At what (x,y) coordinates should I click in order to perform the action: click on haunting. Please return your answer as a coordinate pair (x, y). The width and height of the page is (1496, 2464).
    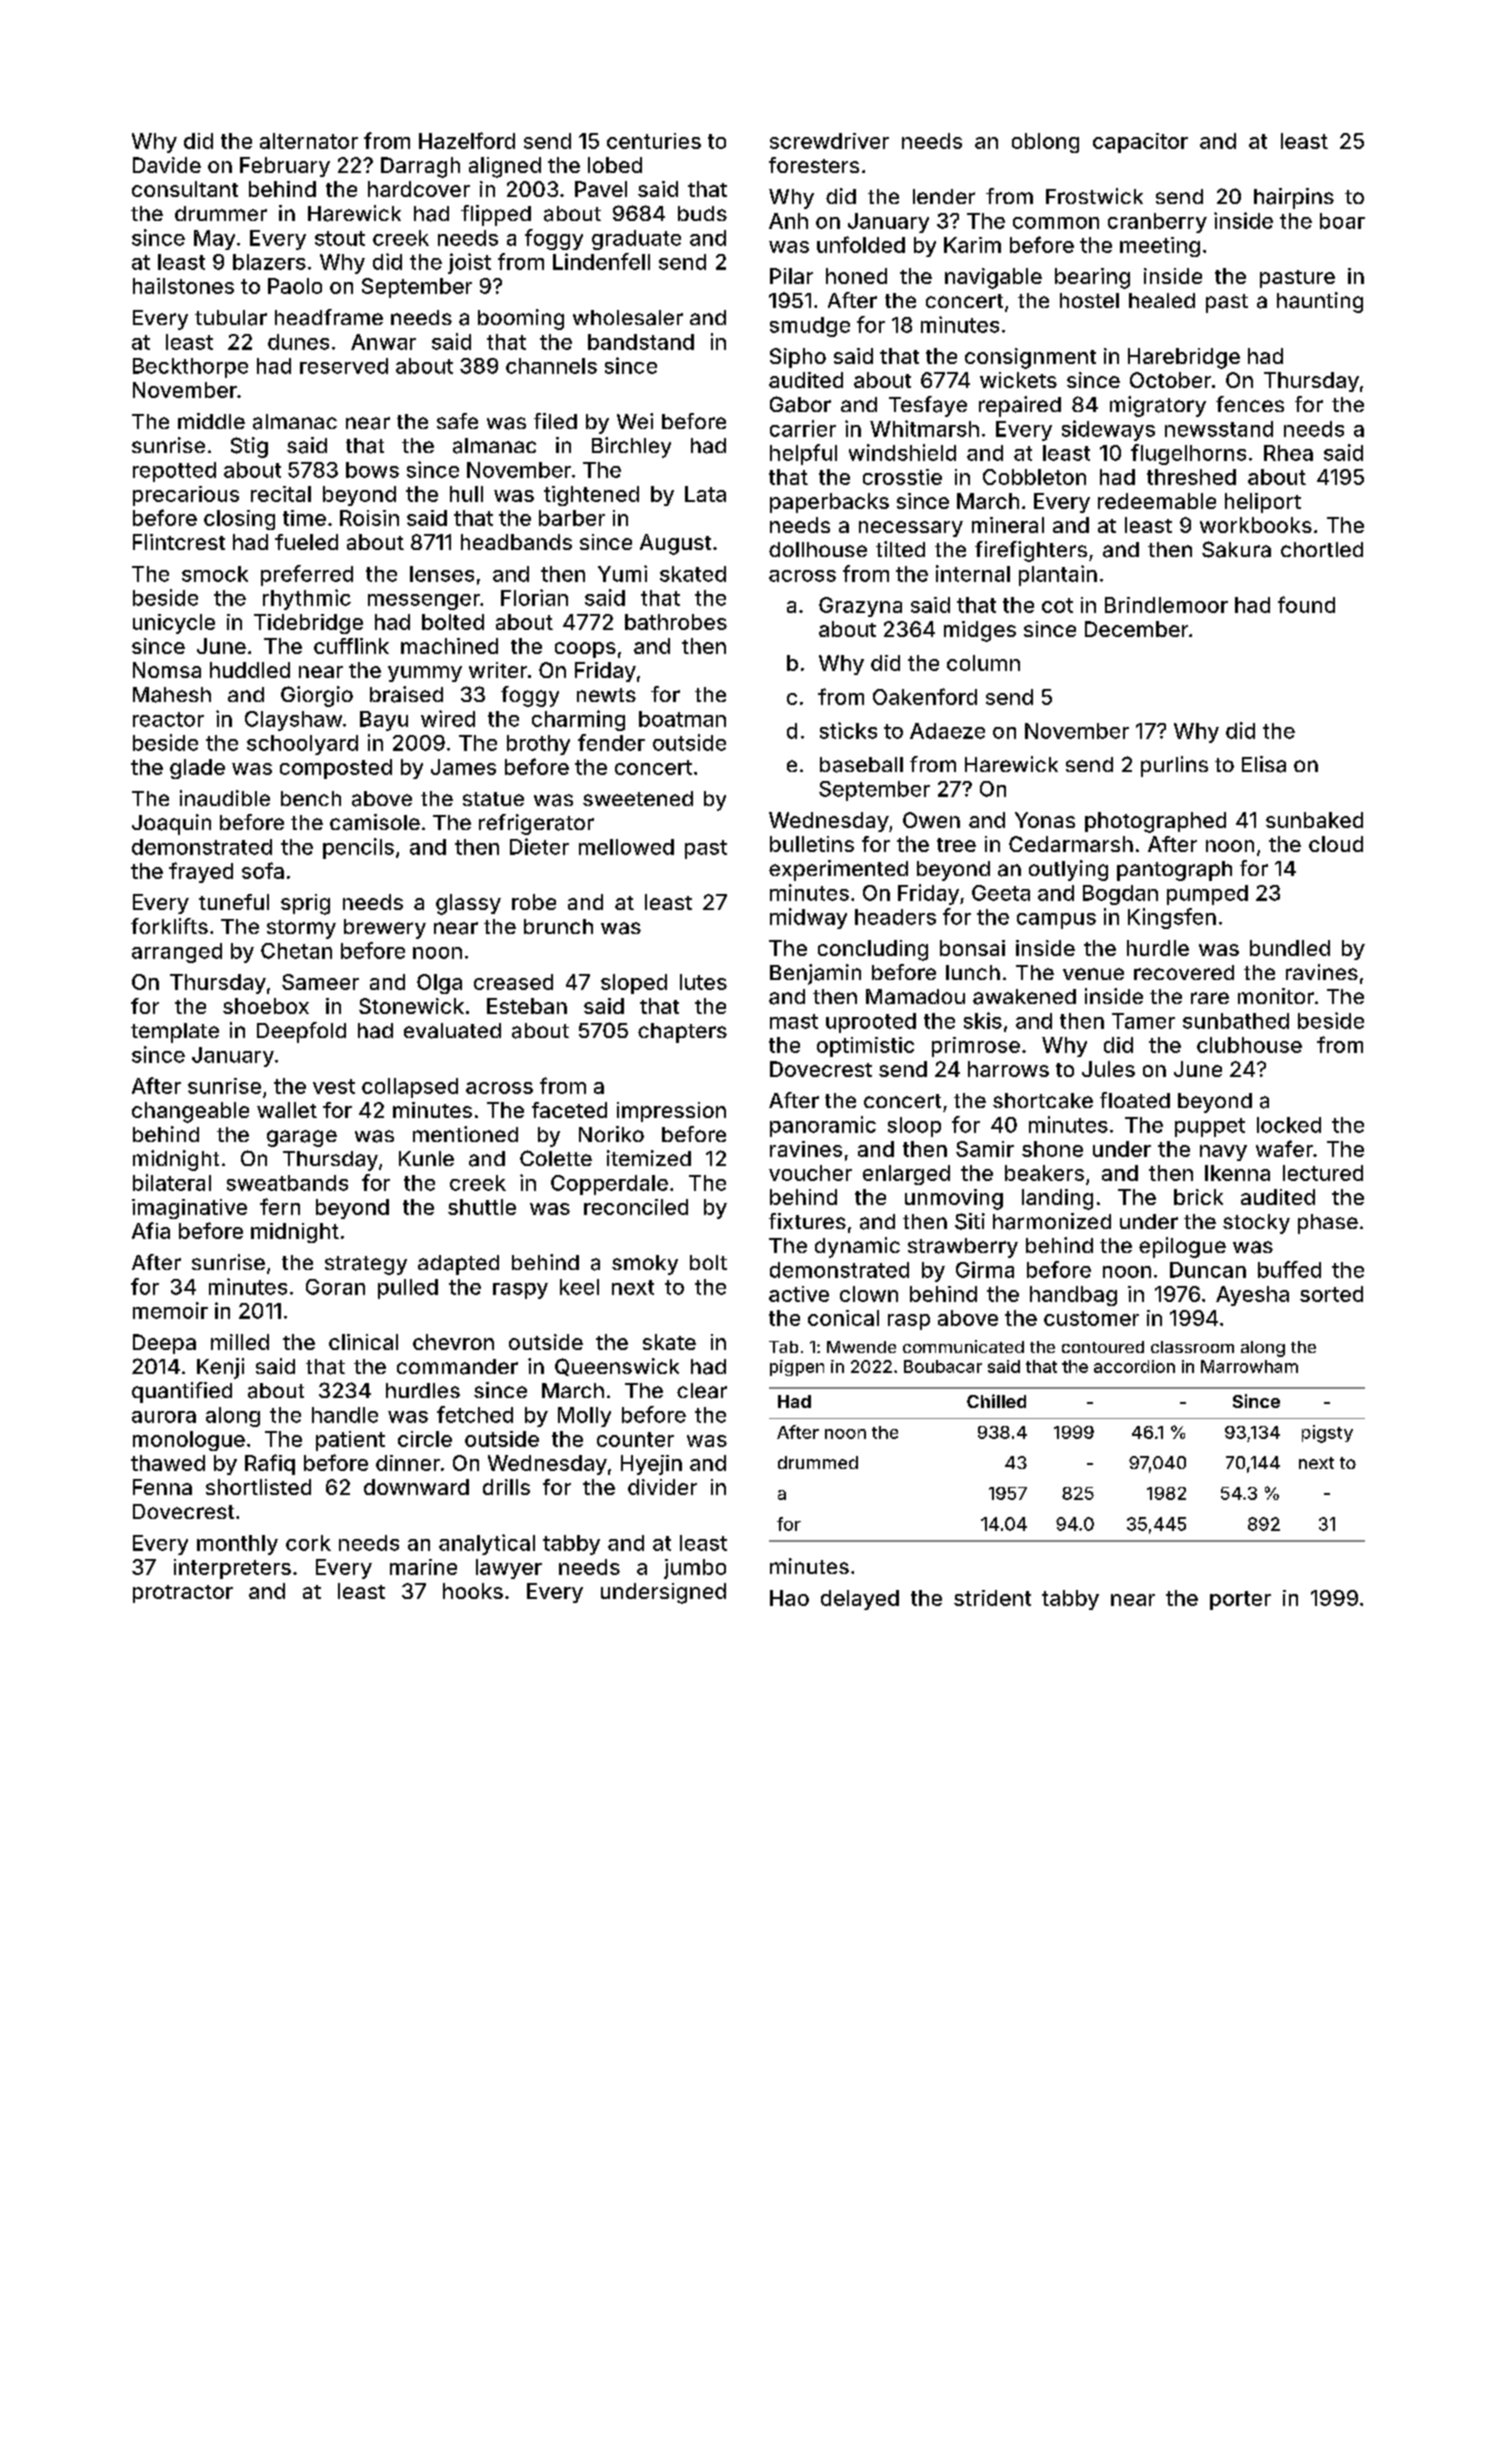
    Looking at the image, I should click on (1320, 302).
